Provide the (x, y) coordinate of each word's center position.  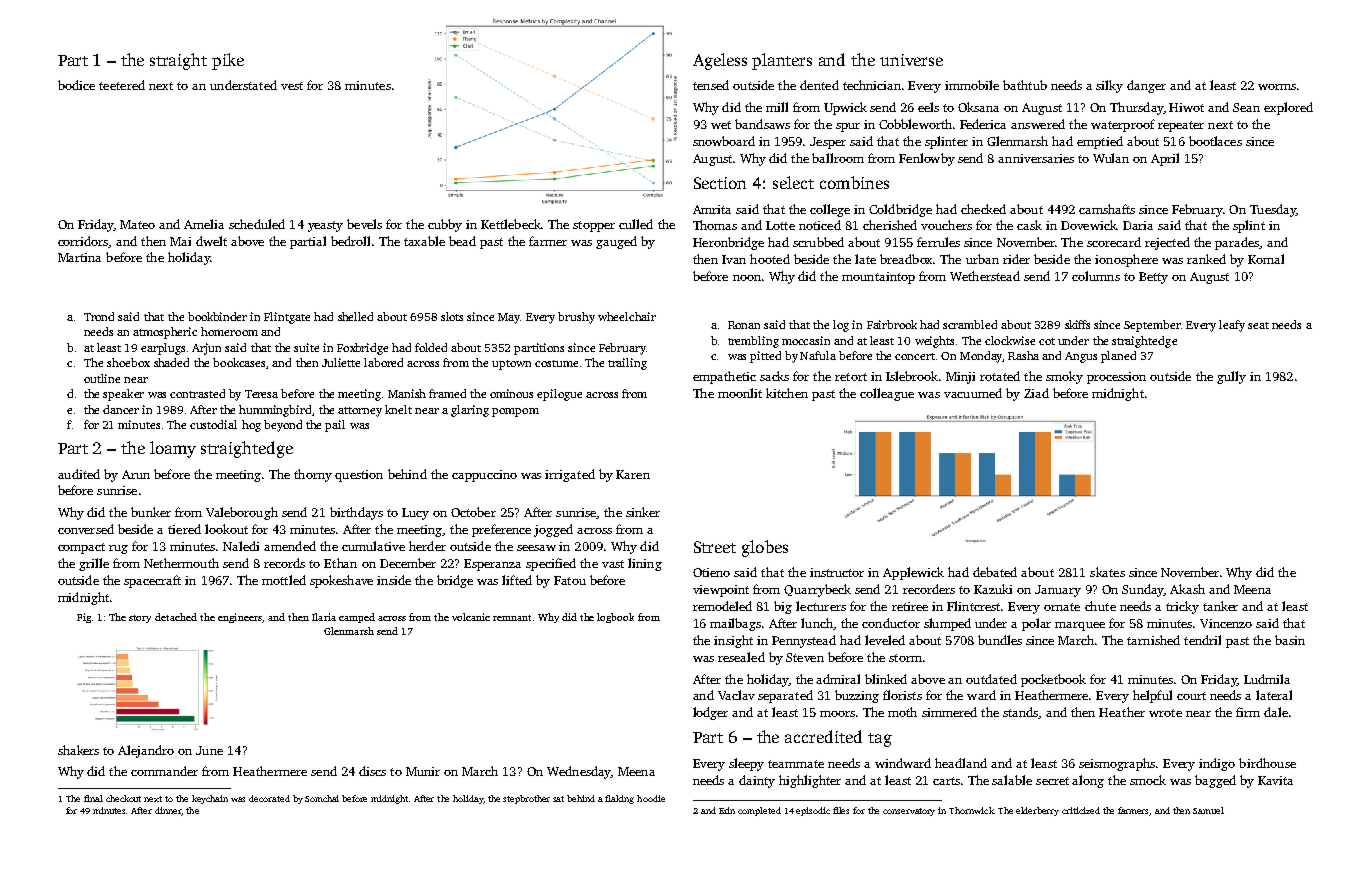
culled (636, 224)
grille (94, 564)
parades (1237, 243)
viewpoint (721, 591)
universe (911, 60)
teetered (122, 85)
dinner (168, 810)
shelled (355, 316)
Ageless (720, 61)
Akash (1187, 589)
